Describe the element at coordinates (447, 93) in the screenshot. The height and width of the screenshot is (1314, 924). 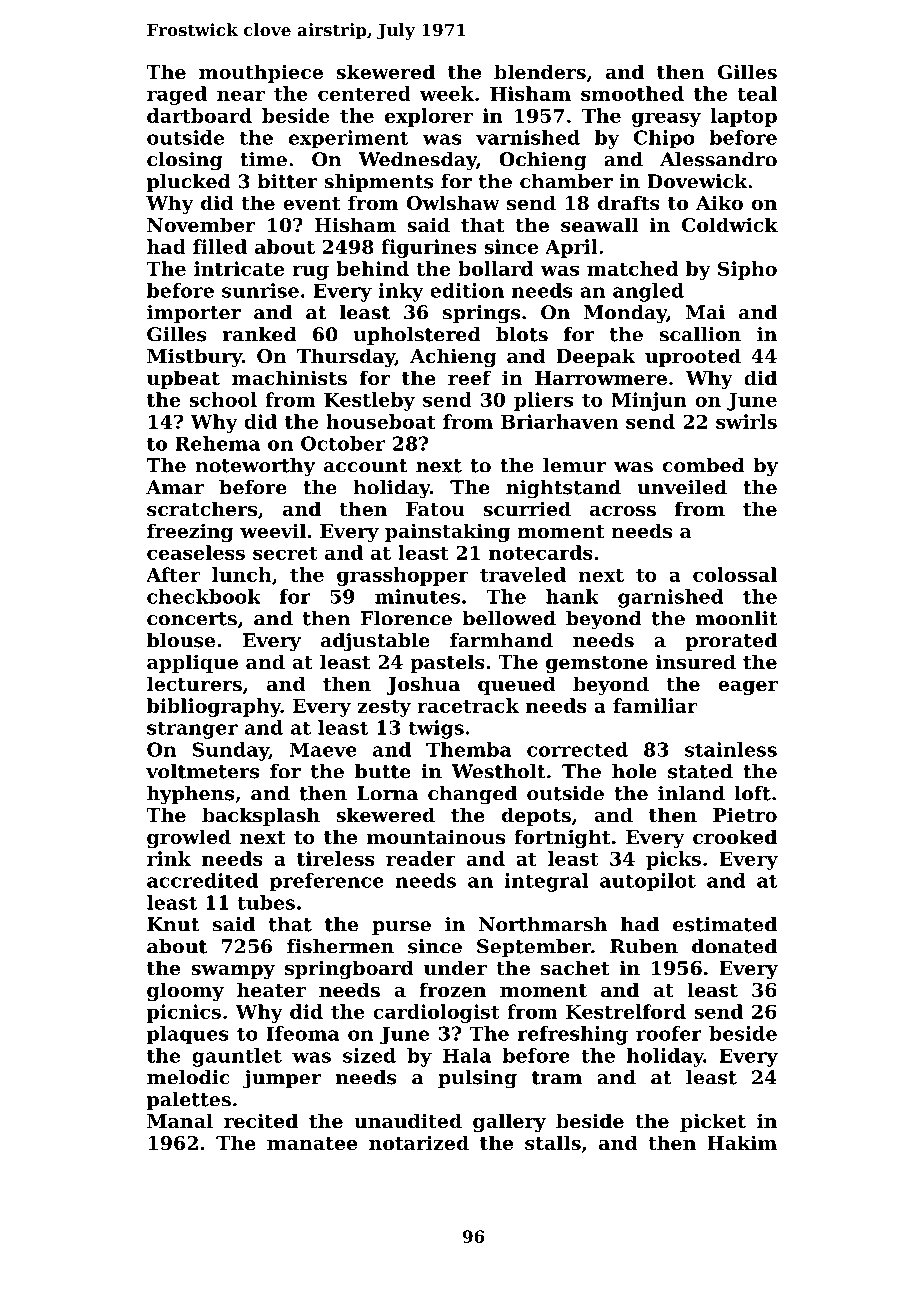
I see `week` at that location.
